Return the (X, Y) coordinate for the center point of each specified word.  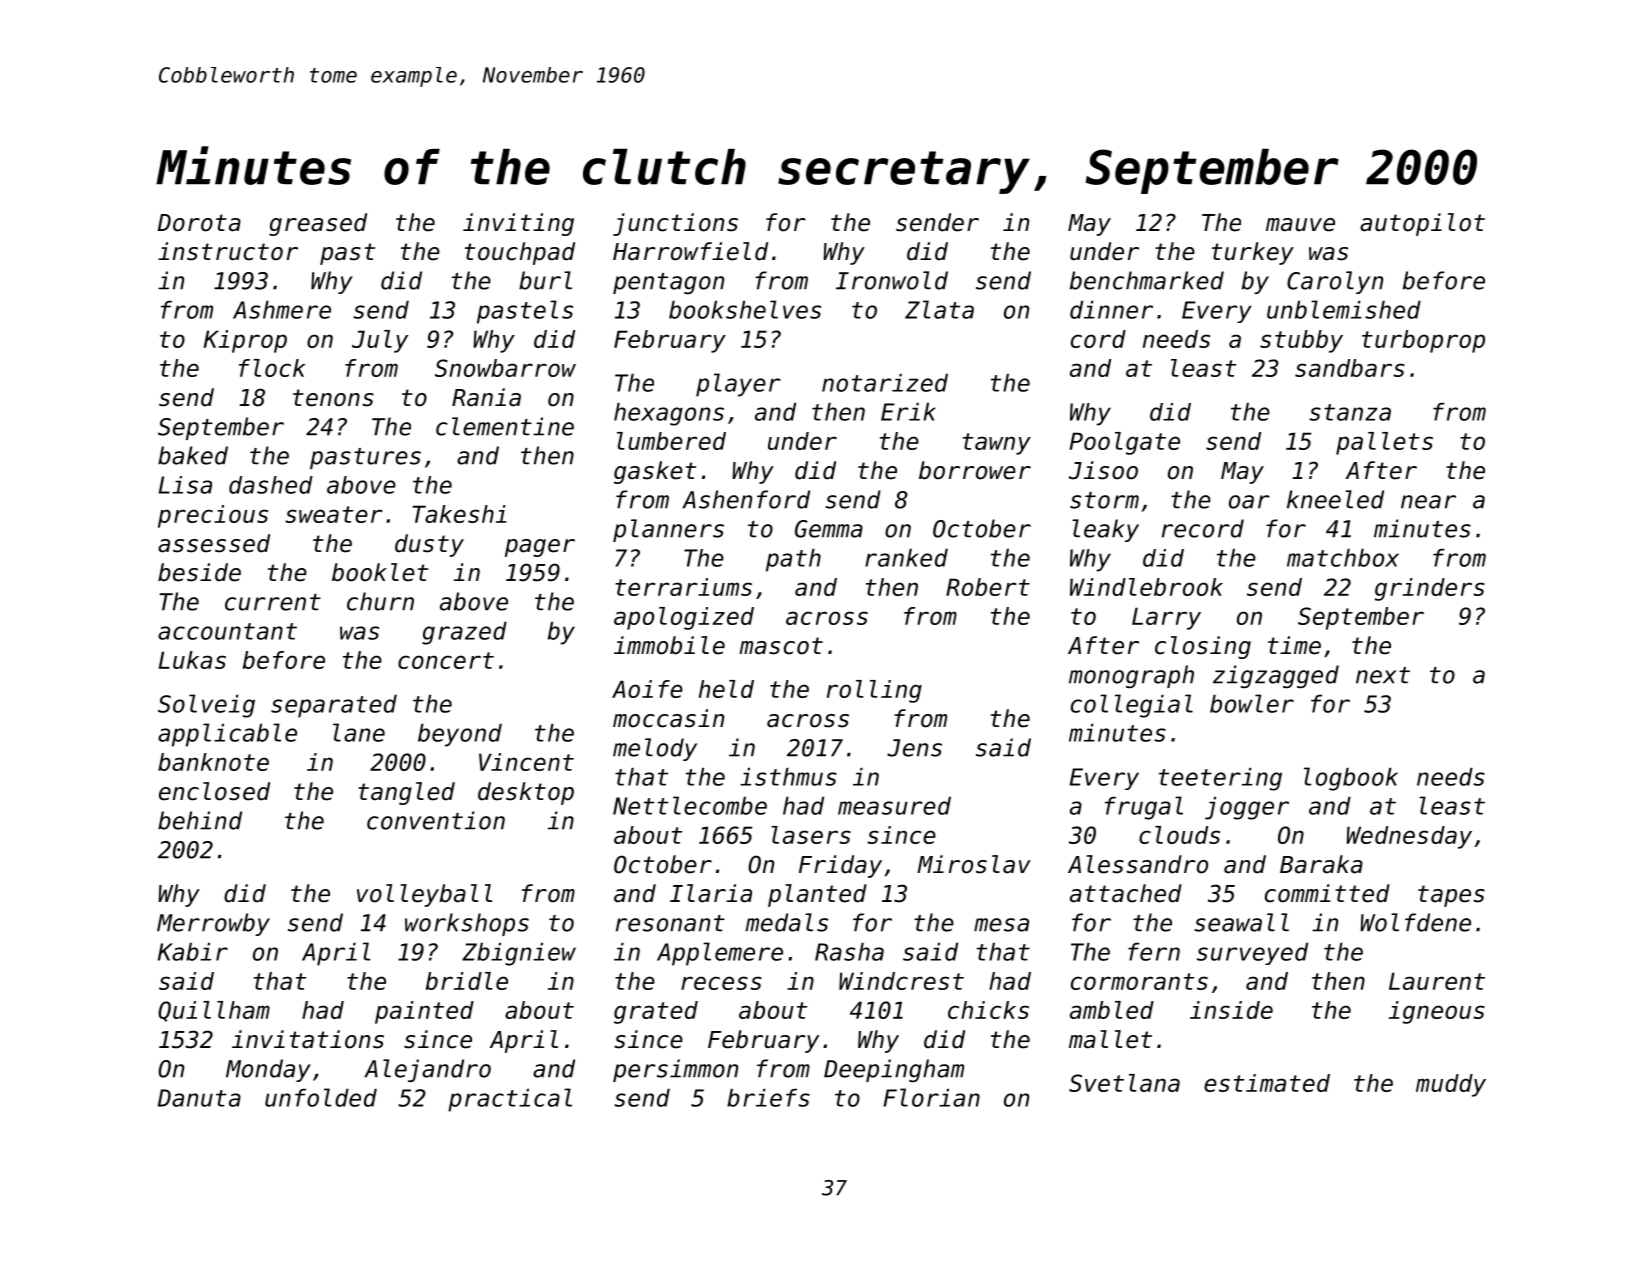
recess (721, 983)
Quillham (214, 1011)
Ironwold (892, 280)
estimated (1267, 1083)
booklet (380, 572)
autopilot (1422, 224)
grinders (1430, 589)
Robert (988, 587)
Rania (486, 397)
